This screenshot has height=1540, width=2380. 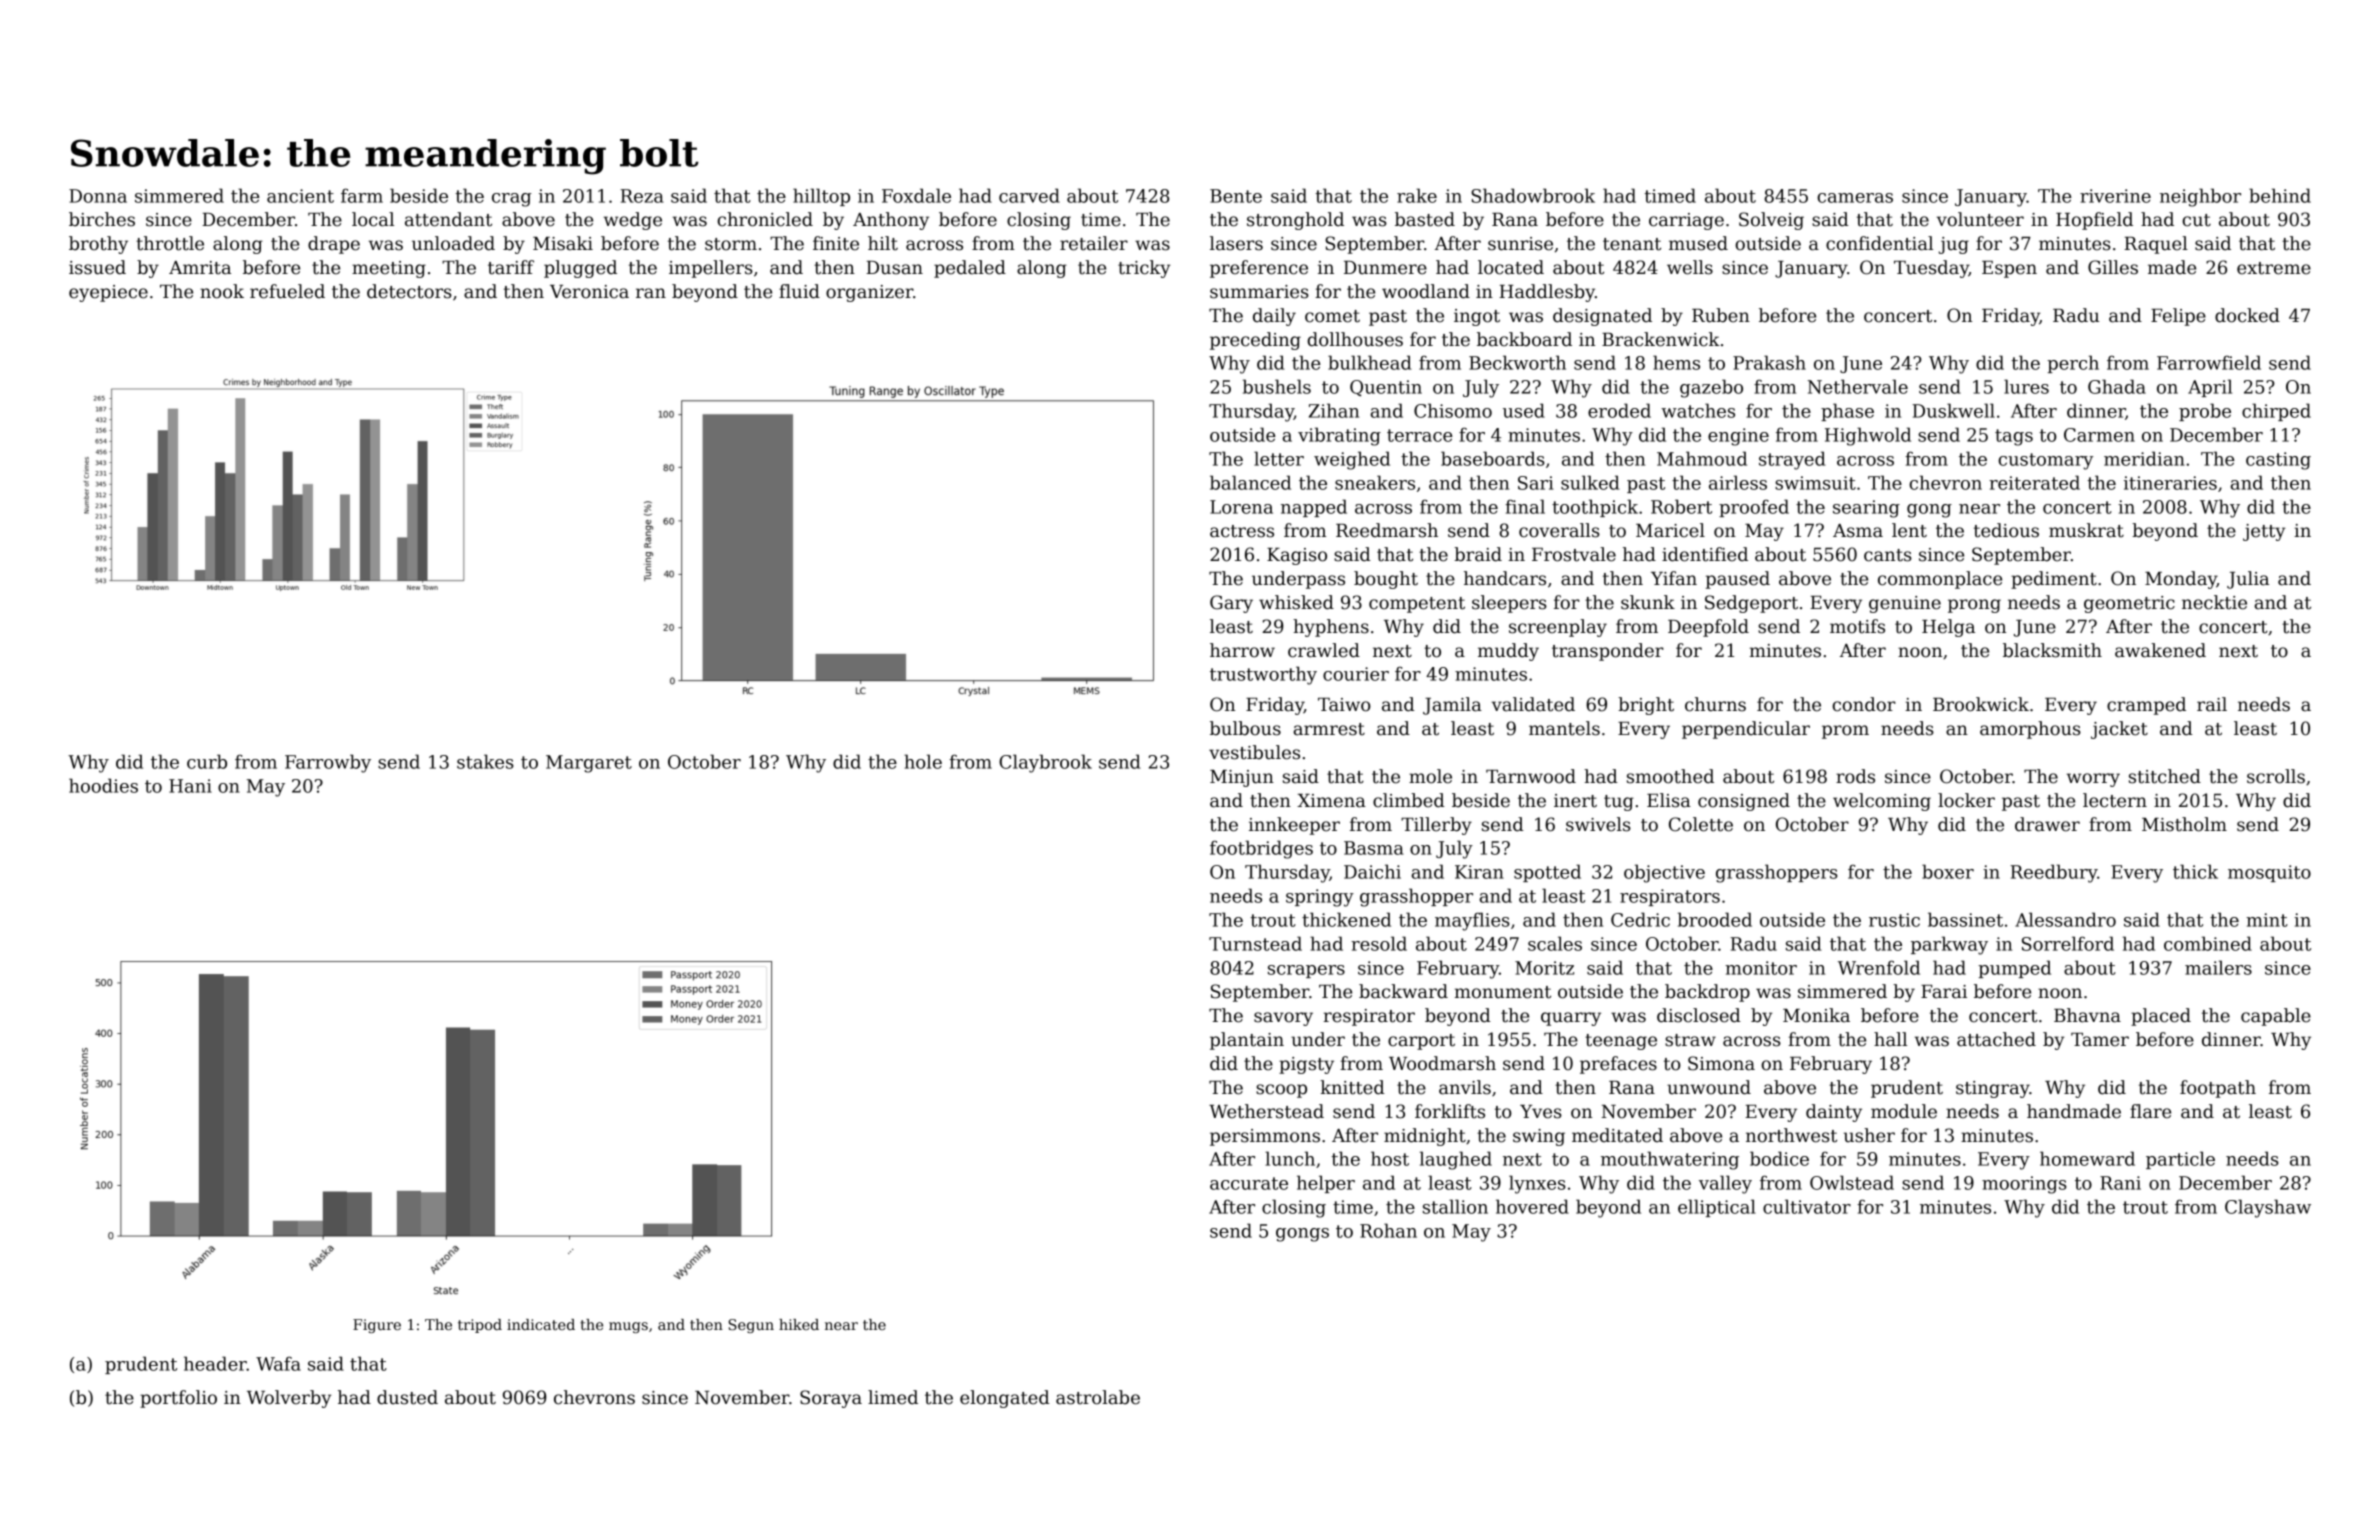 I want to click on Margaret, so click(x=589, y=764).
